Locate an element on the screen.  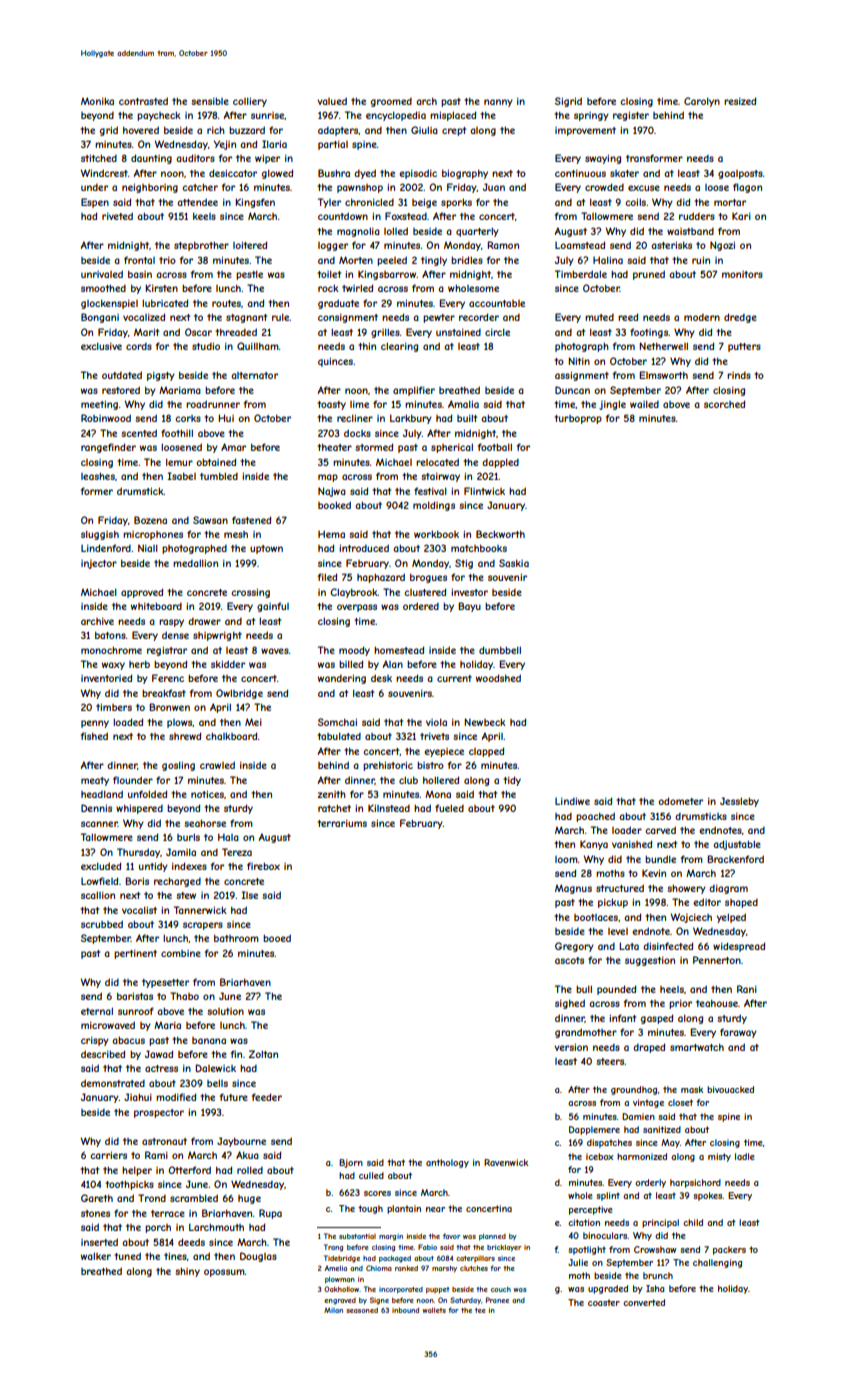
meeting is located at coordinates (99, 405).
